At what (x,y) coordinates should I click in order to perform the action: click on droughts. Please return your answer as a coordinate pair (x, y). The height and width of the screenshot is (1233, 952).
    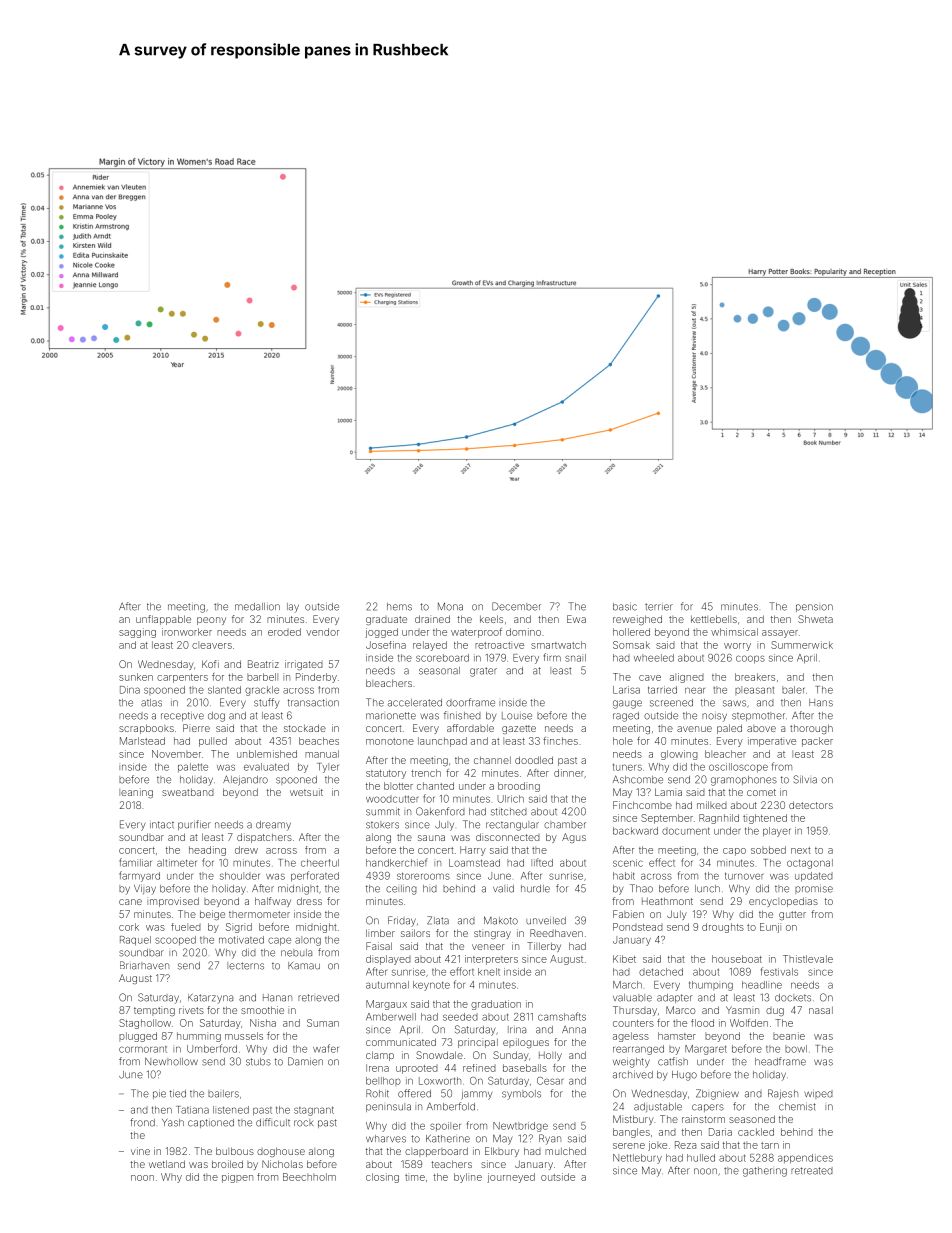
    Looking at the image, I should click on (723, 928).
